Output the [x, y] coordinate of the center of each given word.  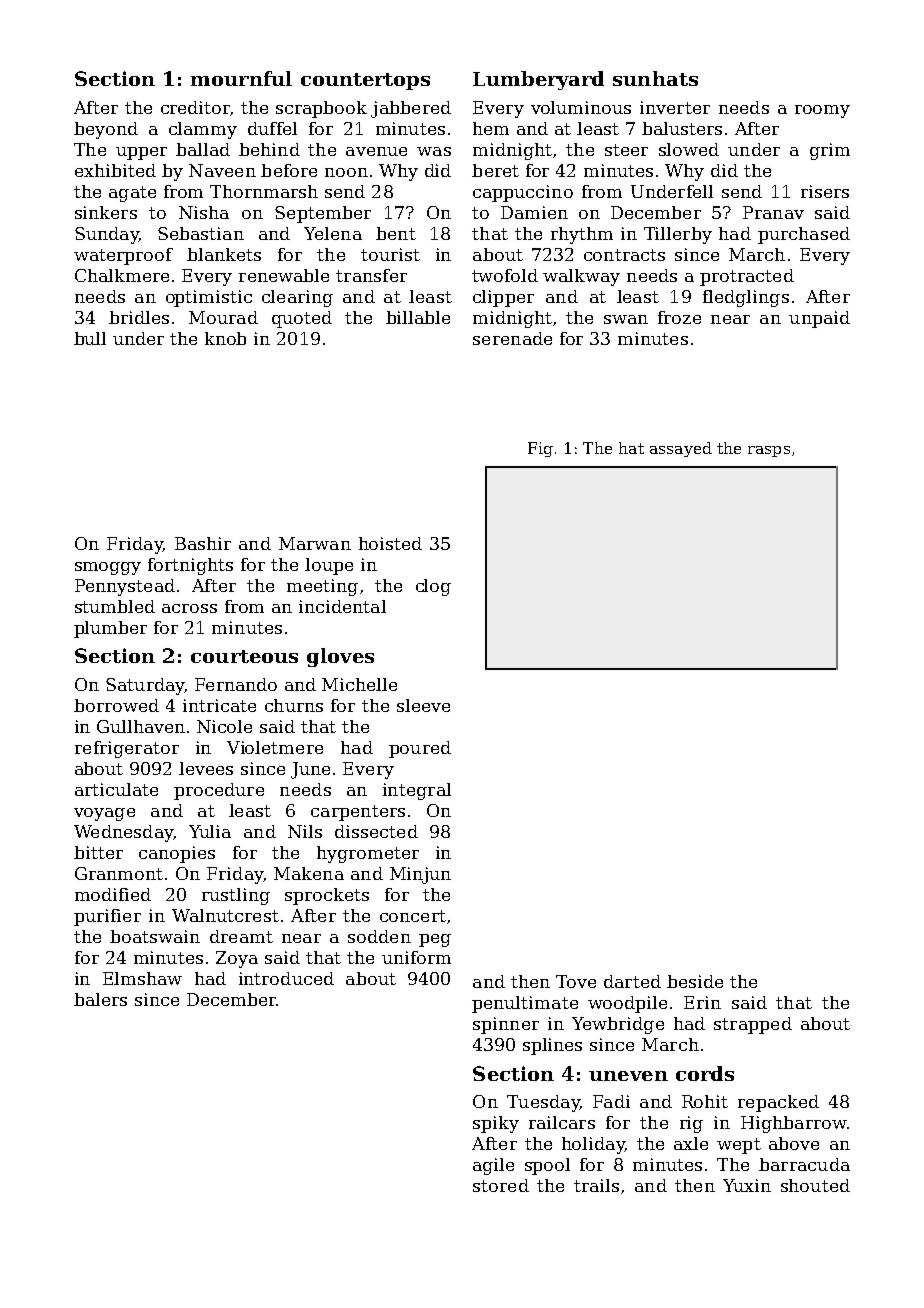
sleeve [423, 705]
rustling [236, 896]
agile [493, 1166]
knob [225, 338]
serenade [512, 338]
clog [433, 587]
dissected [376, 831]
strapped [753, 1025]
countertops [365, 81]
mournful [241, 78]
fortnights [190, 566]
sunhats [655, 78]
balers [100, 999]
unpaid [819, 319]
